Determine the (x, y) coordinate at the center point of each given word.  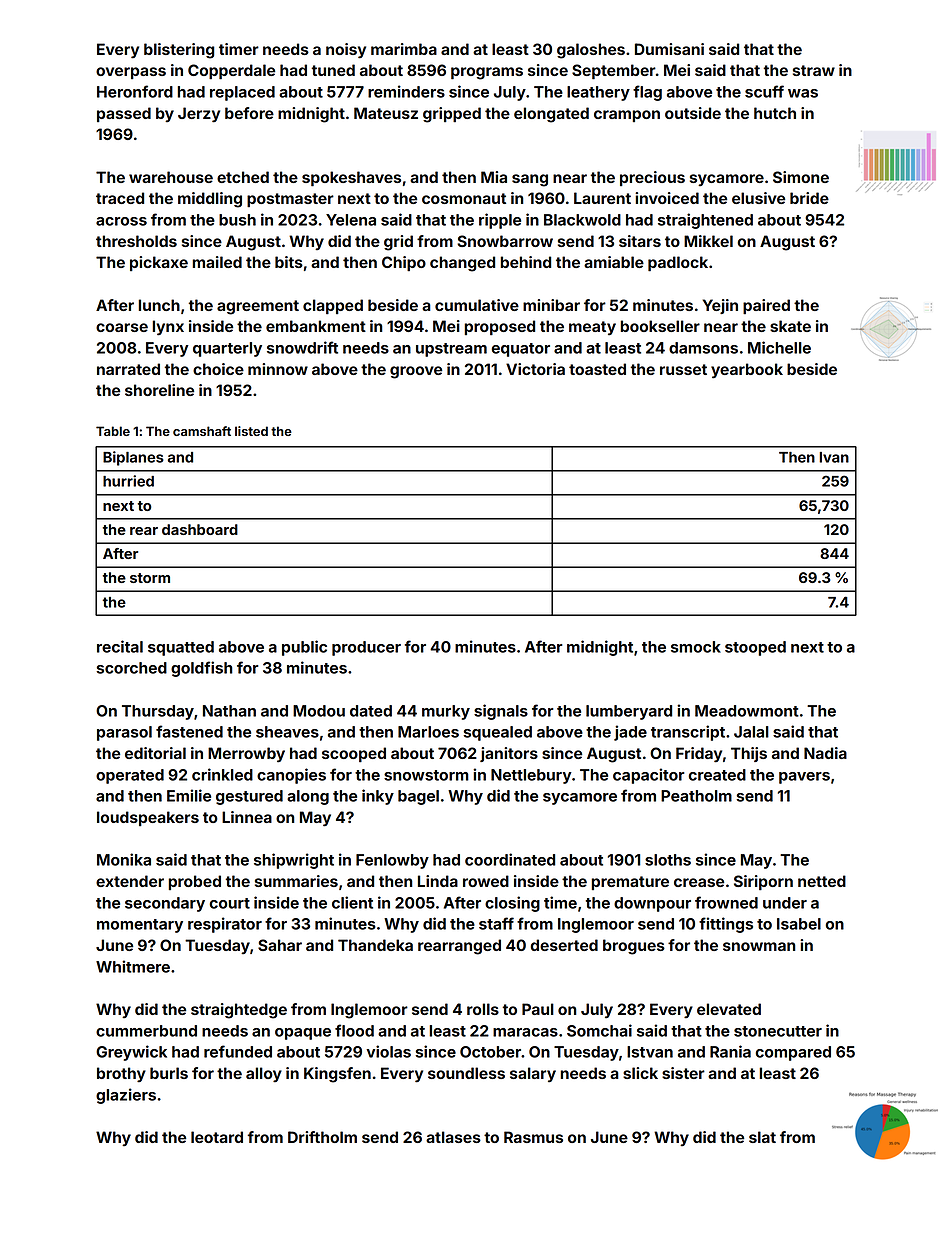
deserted (564, 945)
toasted (597, 369)
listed (251, 431)
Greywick (131, 1053)
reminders (406, 91)
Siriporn (763, 882)
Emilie (189, 795)
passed (124, 114)
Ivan (834, 457)
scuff (764, 91)
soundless (466, 1073)
